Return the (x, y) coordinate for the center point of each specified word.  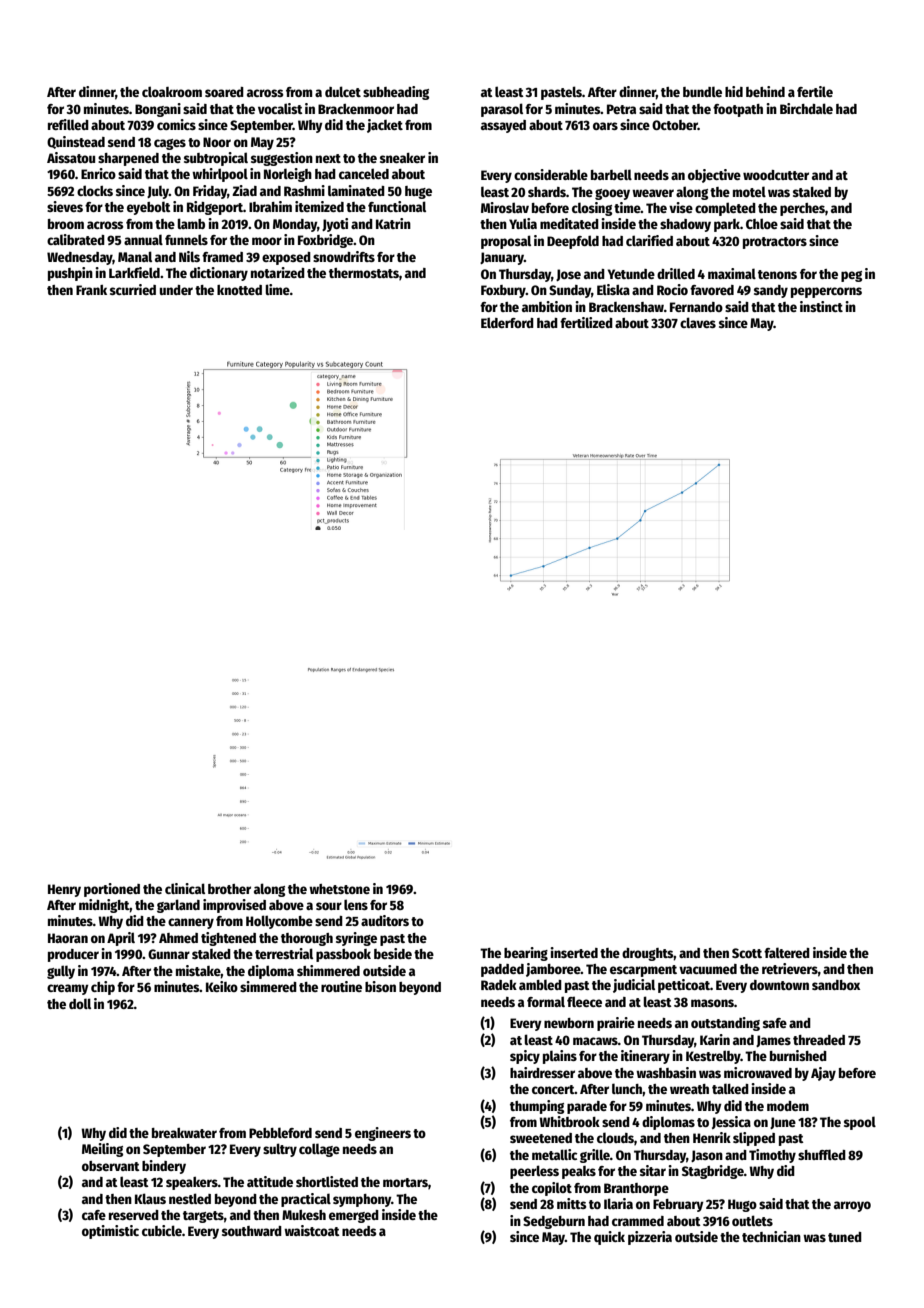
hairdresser (542, 1072)
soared (224, 92)
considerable (551, 174)
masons (712, 1003)
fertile (815, 91)
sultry (280, 1150)
